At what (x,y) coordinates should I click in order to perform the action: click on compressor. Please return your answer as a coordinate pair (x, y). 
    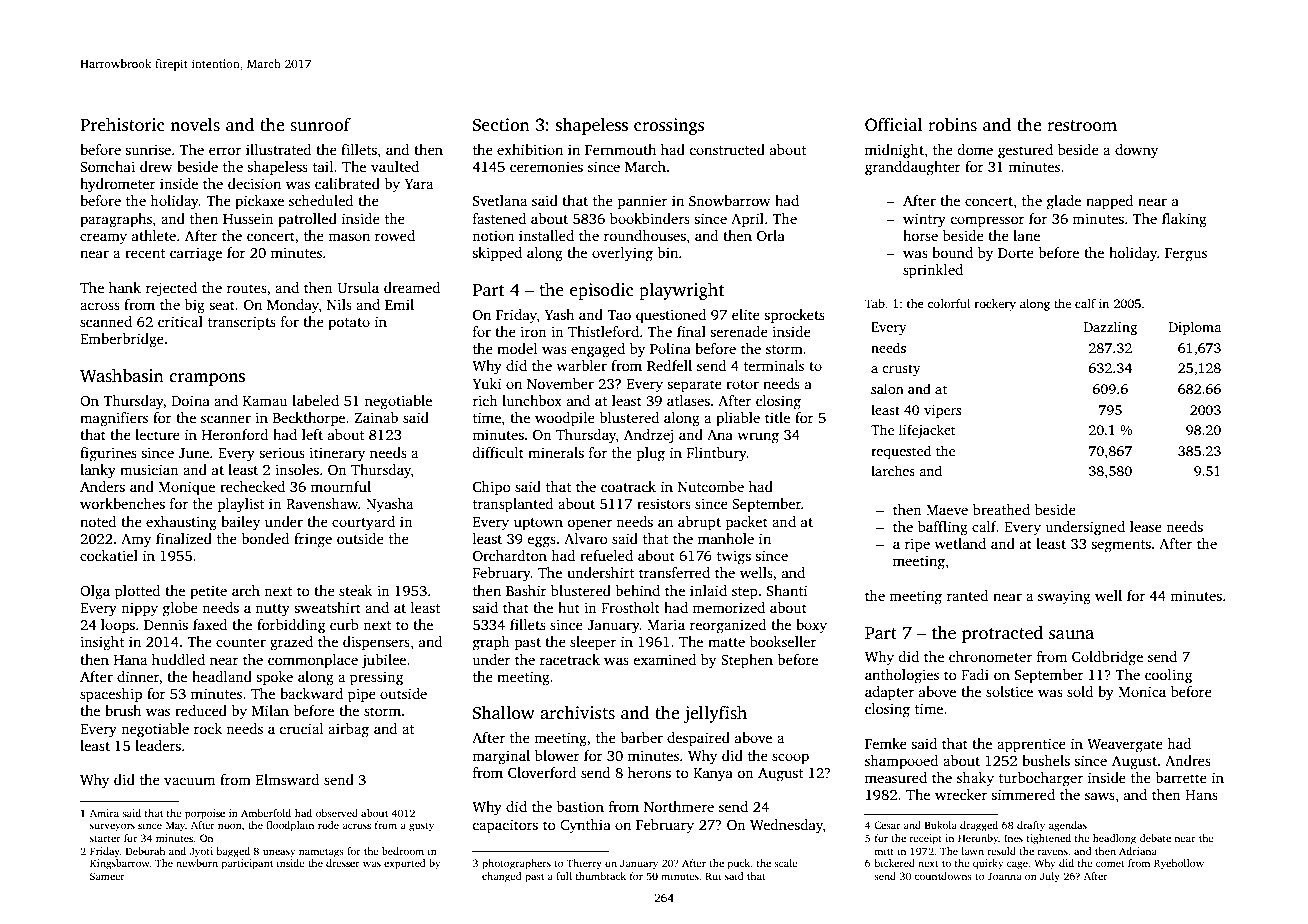
    Looking at the image, I should click on (988, 222).
